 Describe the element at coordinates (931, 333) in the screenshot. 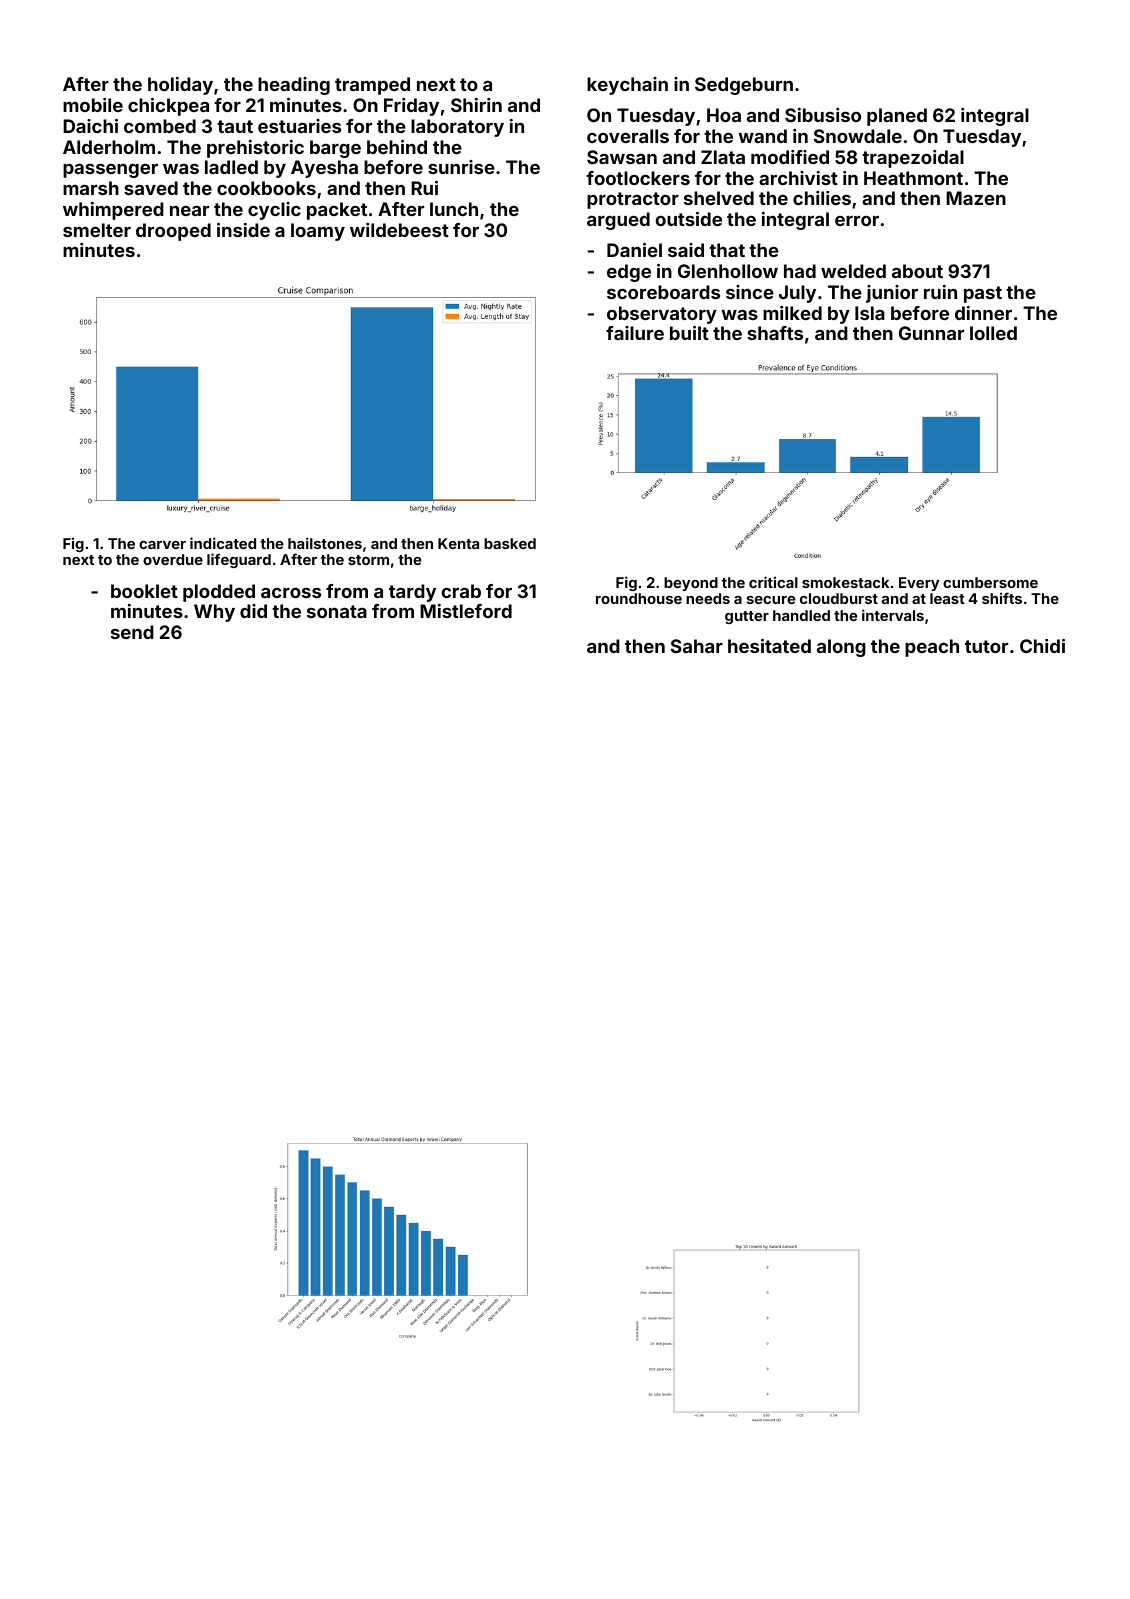

I see `Gunnar` at that location.
